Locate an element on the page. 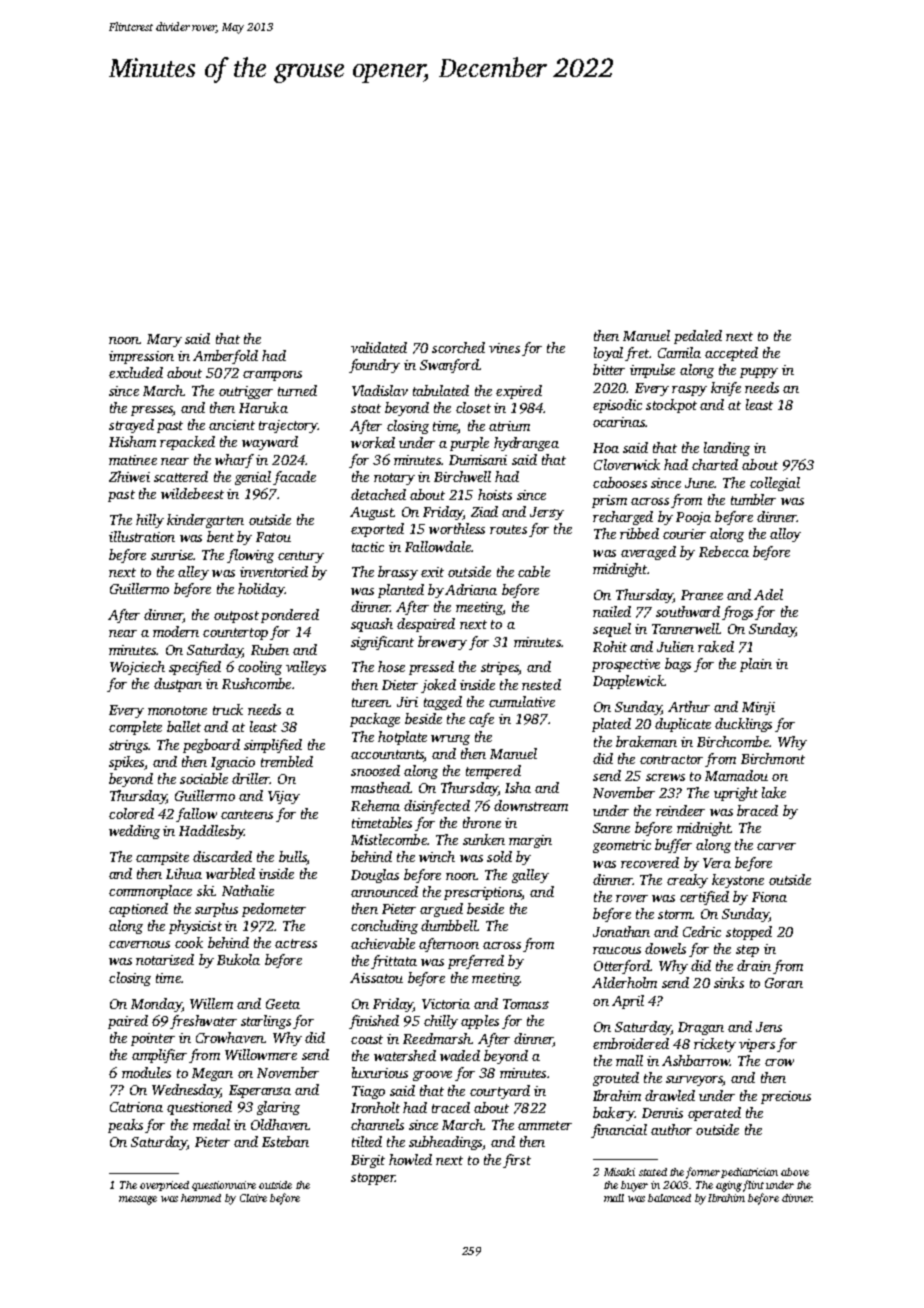  Monday is located at coordinates (156, 1005).
